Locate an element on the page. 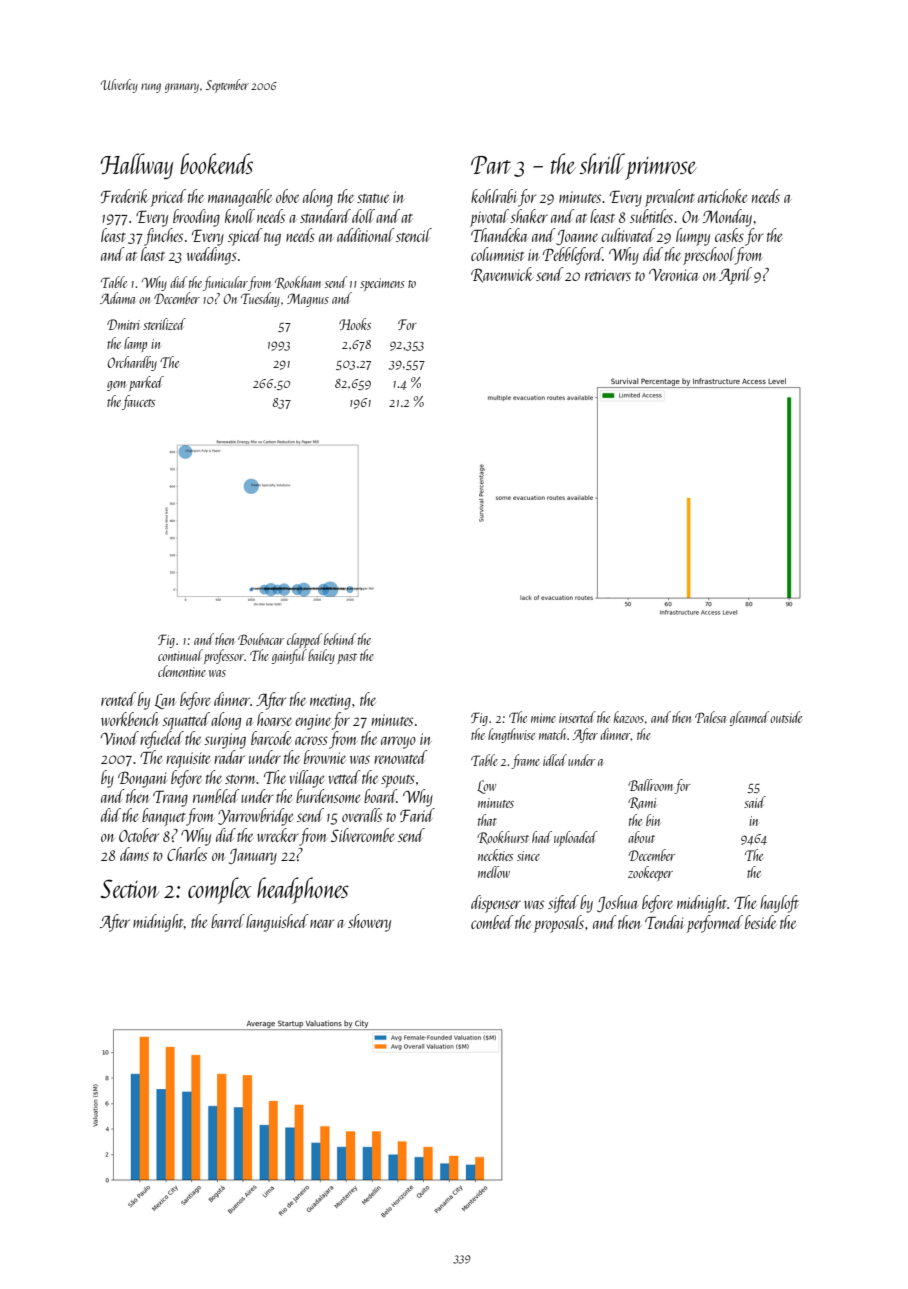 This image has height=1289, width=908. Palesa is located at coordinates (710, 717).
